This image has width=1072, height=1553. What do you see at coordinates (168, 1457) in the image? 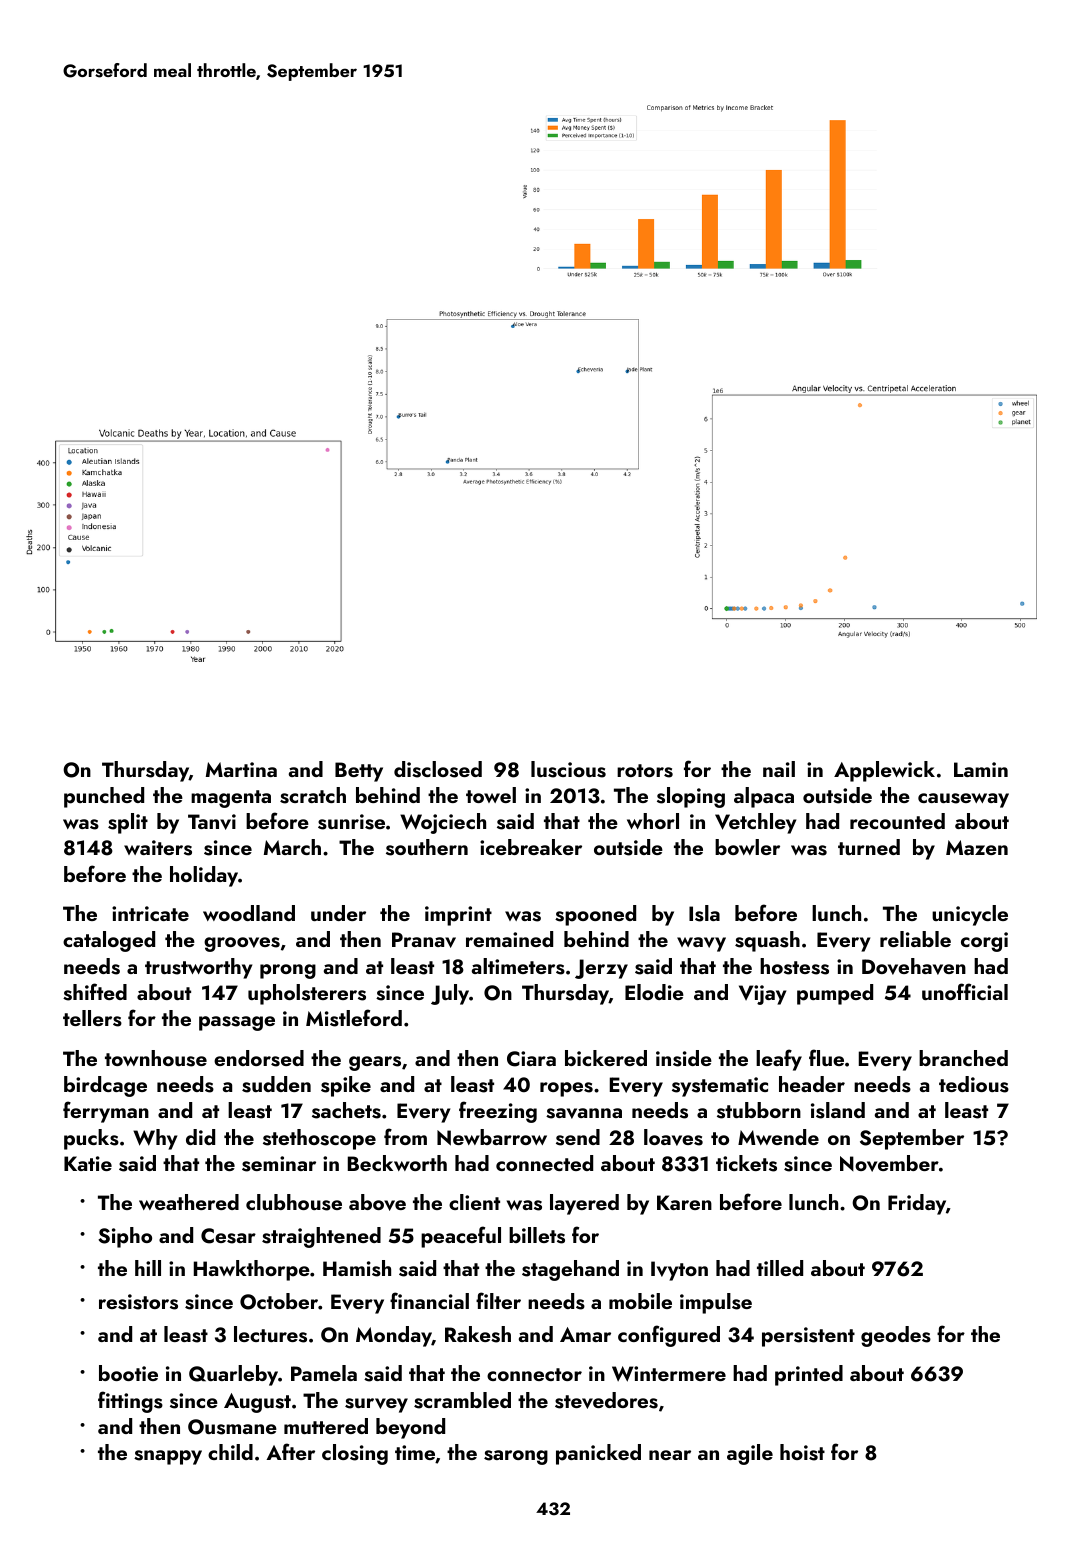
I see `snappy` at bounding box center [168, 1457].
